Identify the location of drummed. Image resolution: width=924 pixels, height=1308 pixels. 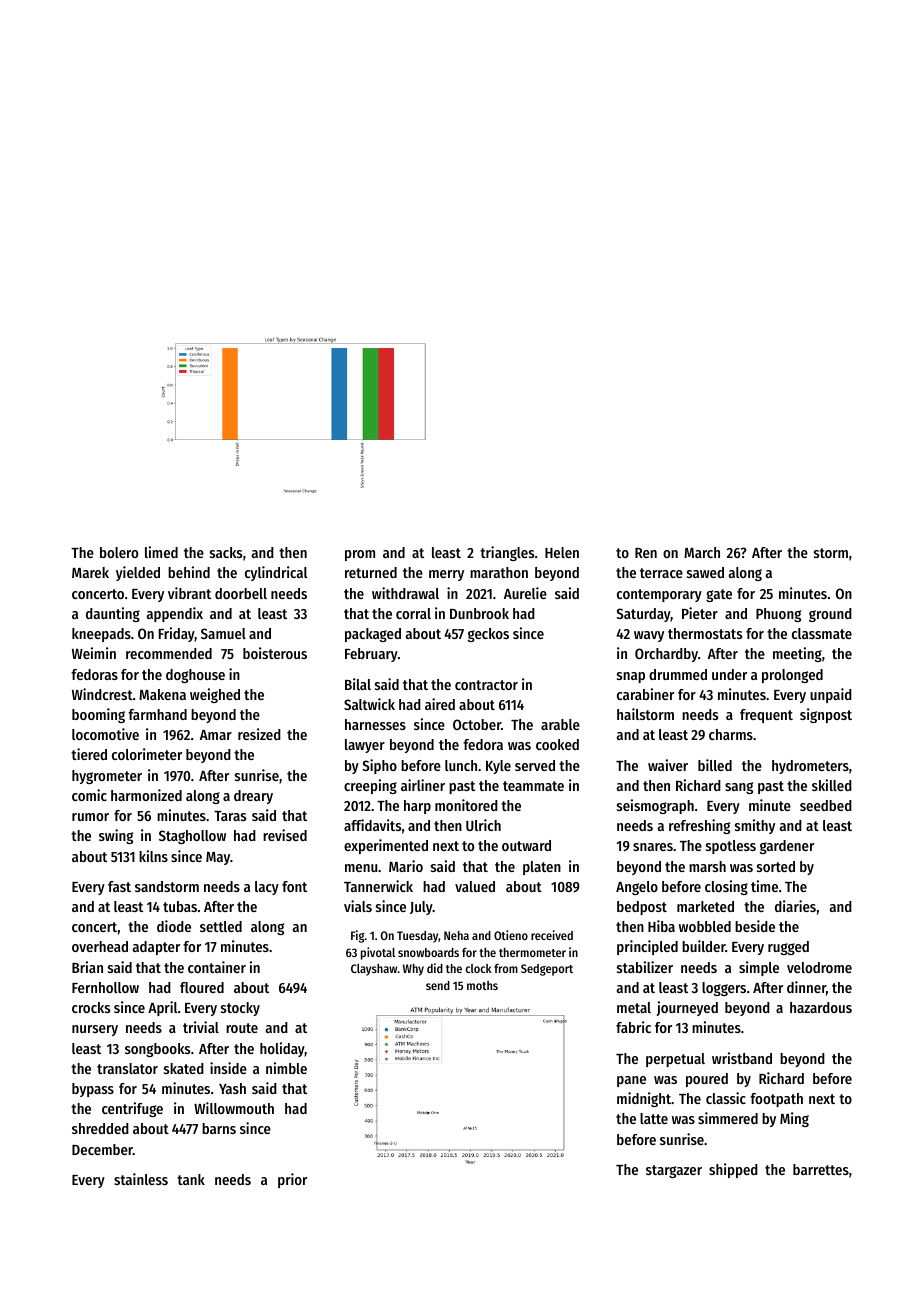
(678, 674).
